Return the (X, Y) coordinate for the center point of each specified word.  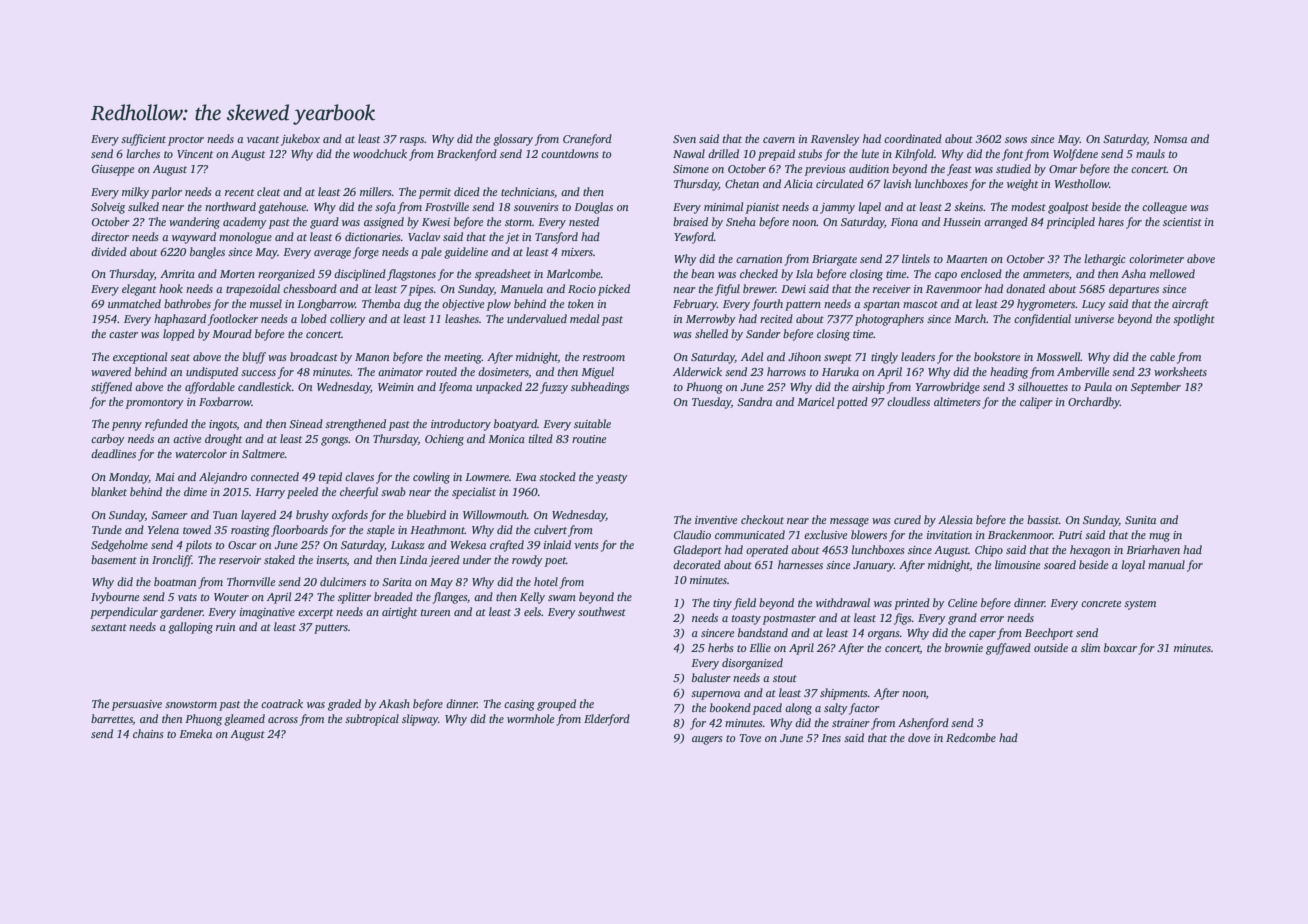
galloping (190, 628)
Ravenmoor (954, 289)
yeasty (612, 479)
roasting (250, 531)
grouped (556, 705)
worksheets (1180, 371)
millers (375, 191)
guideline (466, 253)
